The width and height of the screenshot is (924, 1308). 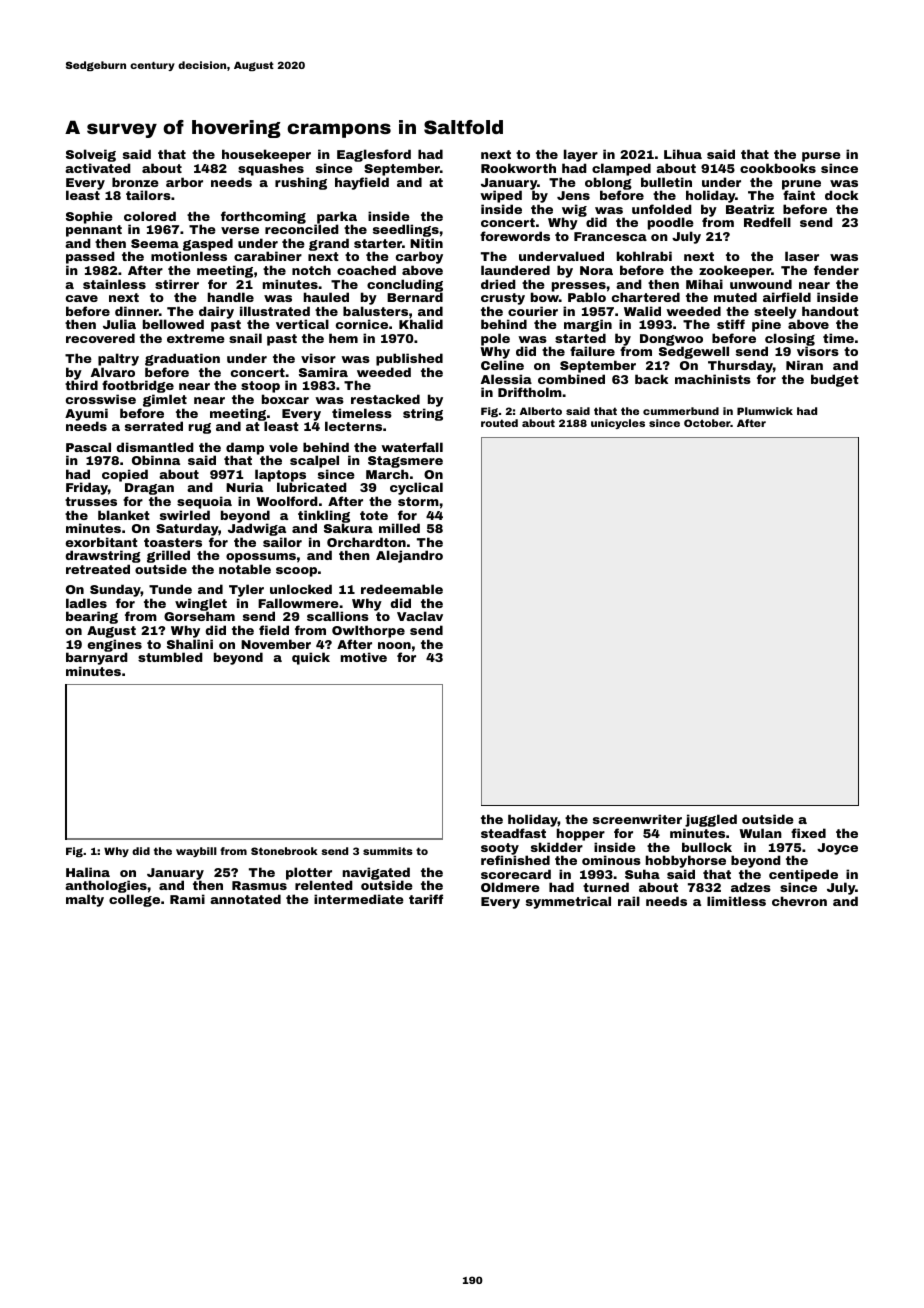 I want to click on rail, so click(x=629, y=901).
